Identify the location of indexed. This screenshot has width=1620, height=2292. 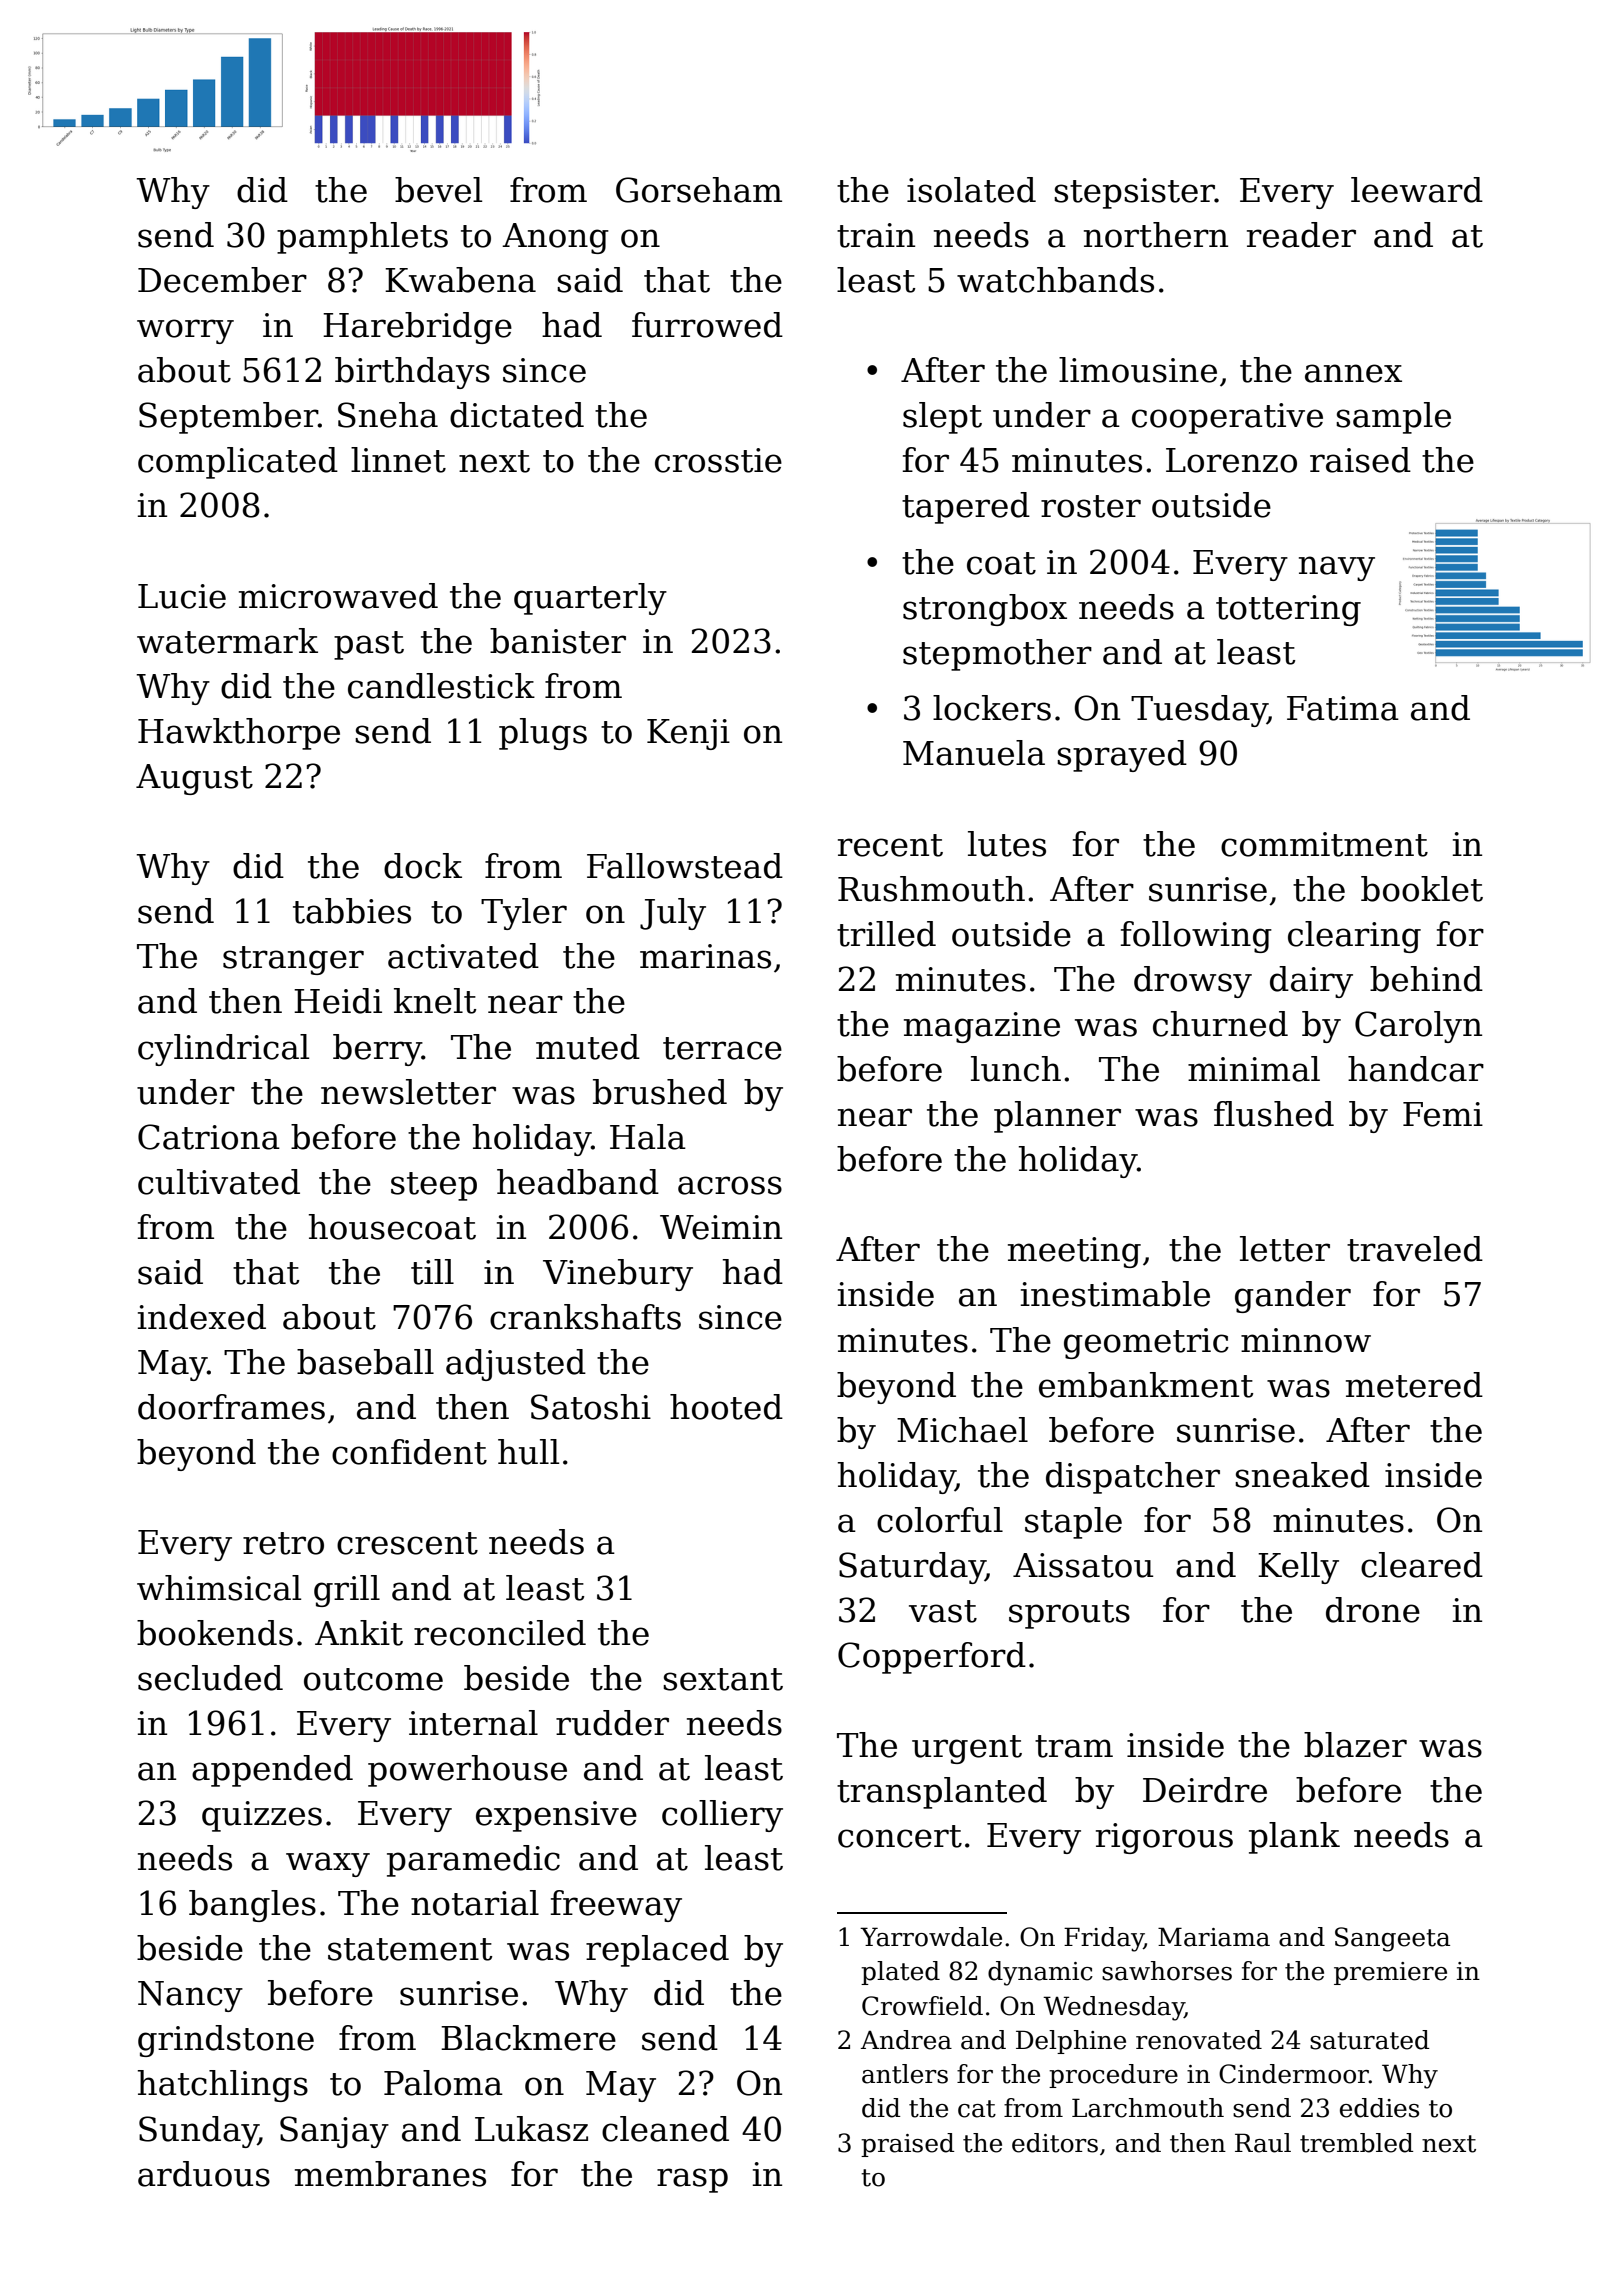
(202, 1317).
